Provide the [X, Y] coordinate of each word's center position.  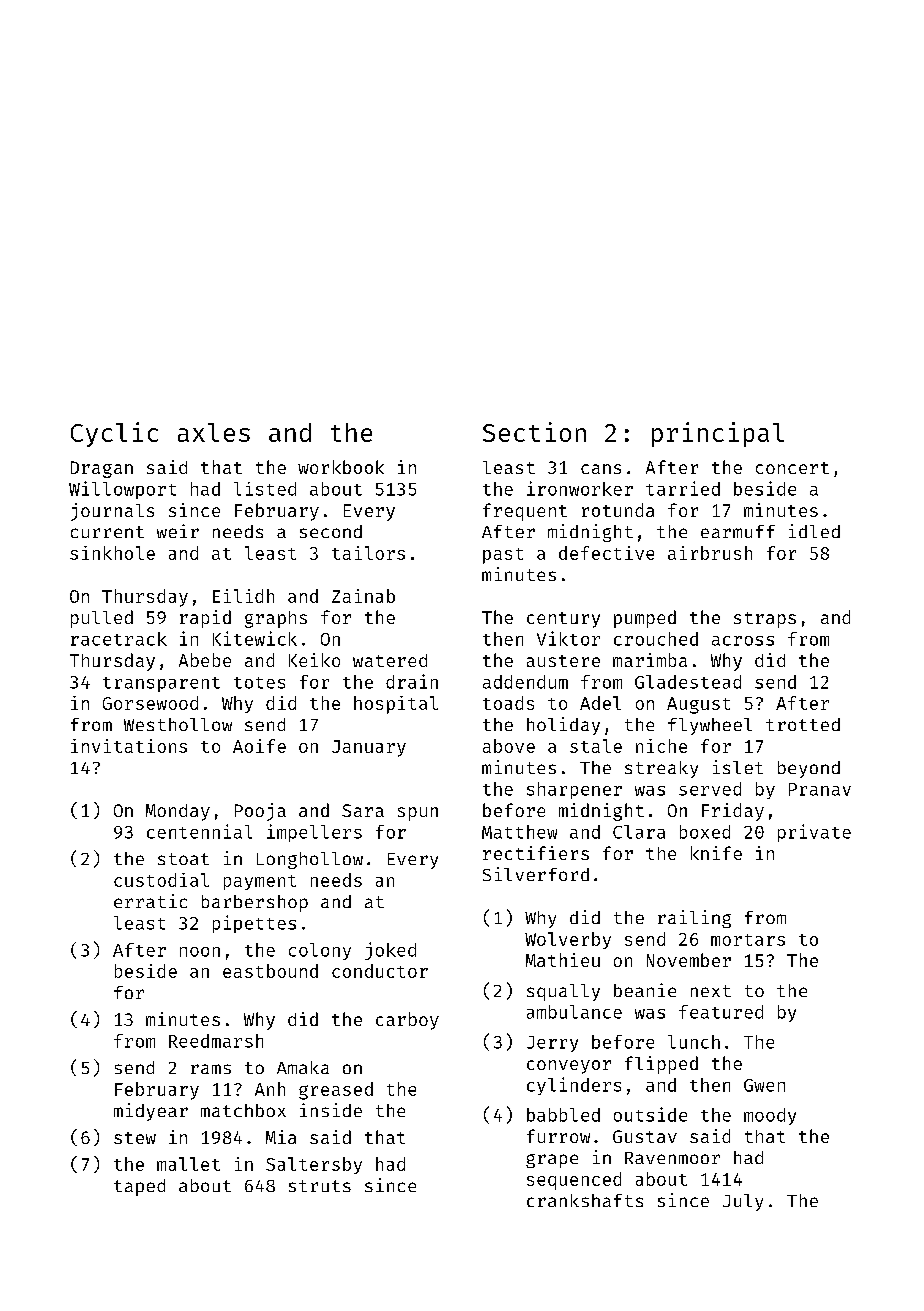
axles [214, 432]
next [711, 991]
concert [792, 468]
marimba [650, 660]
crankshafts [585, 1200]
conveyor [569, 1067]
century [563, 620]
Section [534, 432]
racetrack [119, 639]
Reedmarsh [216, 1041]
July [743, 1202]
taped [139, 1187]
